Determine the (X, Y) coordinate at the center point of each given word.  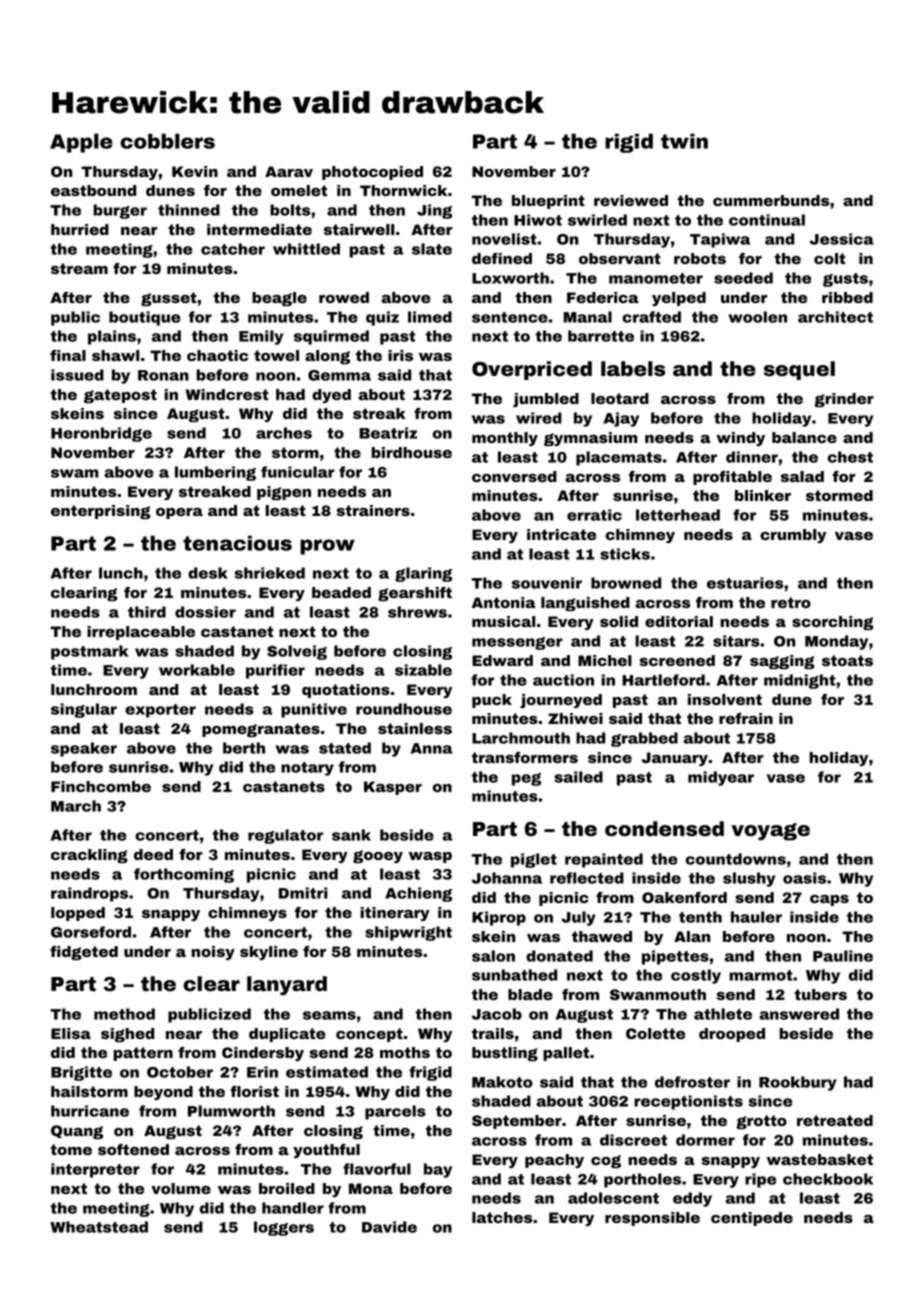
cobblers (167, 141)
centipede (752, 1219)
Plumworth (231, 1111)
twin (684, 141)
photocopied (372, 173)
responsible (652, 1219)
